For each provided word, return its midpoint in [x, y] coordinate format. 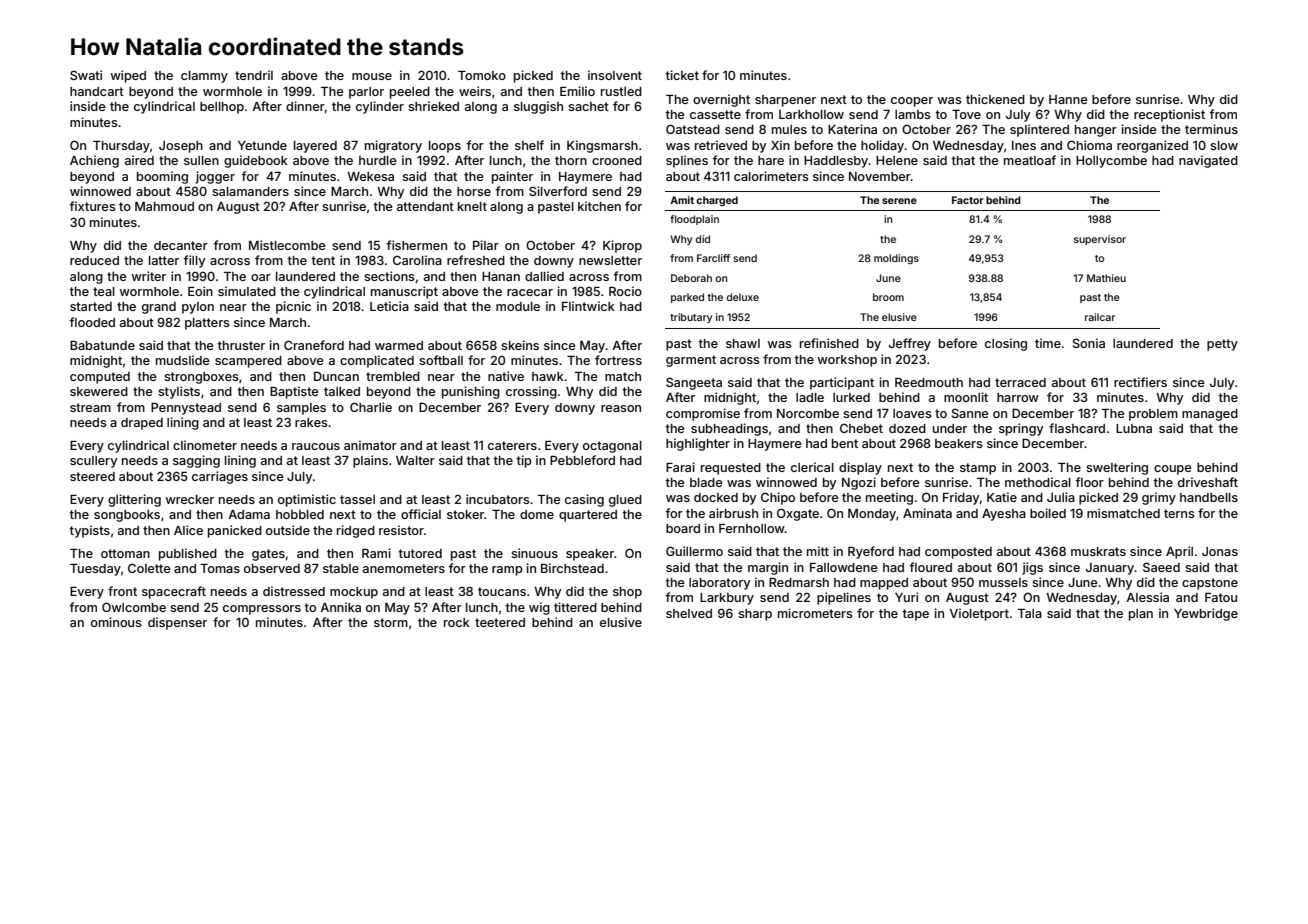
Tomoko [482, 75]
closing [1006, 344]
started [91, 306]
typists [89, 531]
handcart [97, 91]
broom [888, 297]
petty [1222, 345]
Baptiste [294, 392]
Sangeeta [694, 383]
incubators [497, 499]
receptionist [1169, 115]
